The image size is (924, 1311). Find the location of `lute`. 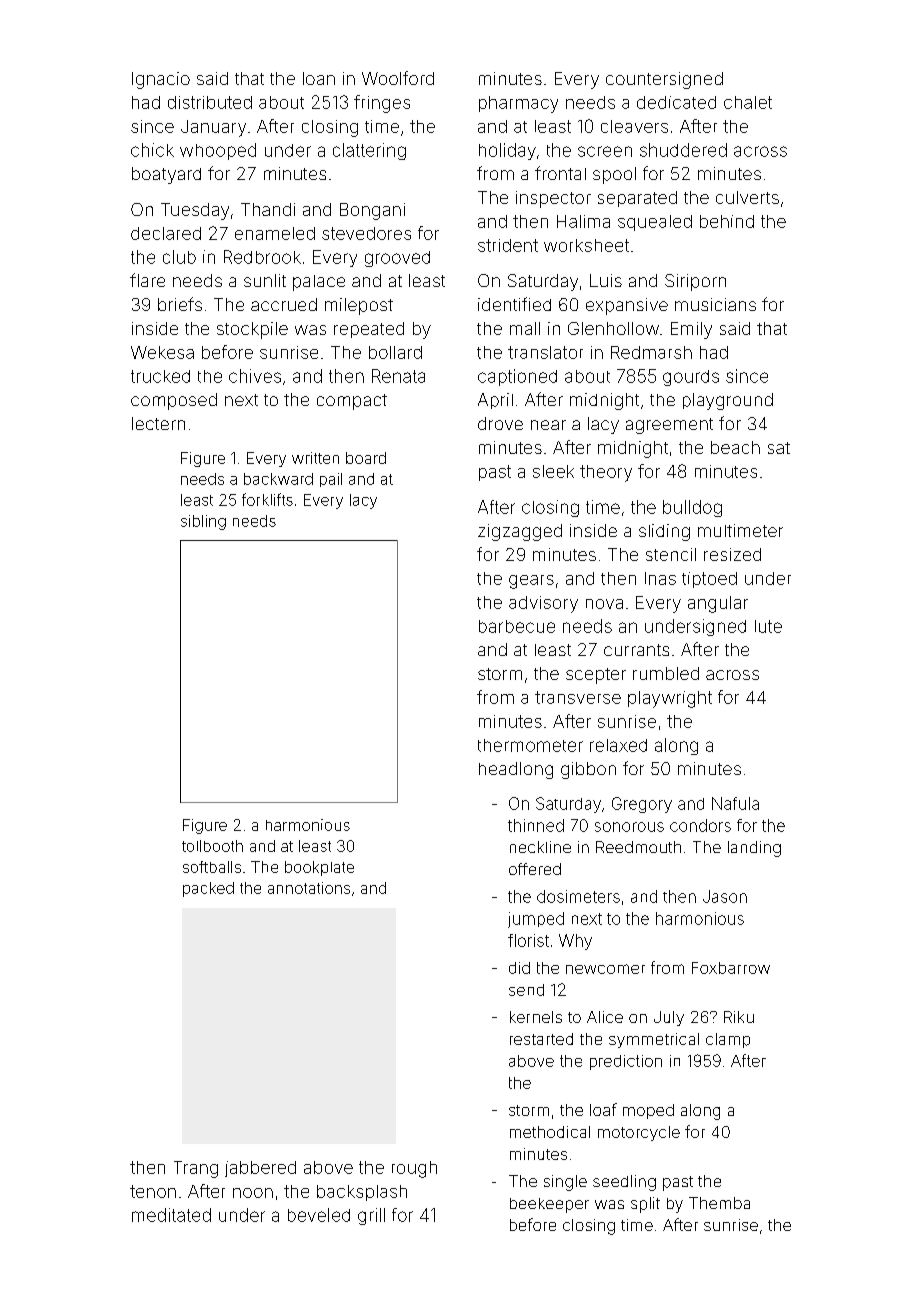

lute is located at coordinates (768, 626).
